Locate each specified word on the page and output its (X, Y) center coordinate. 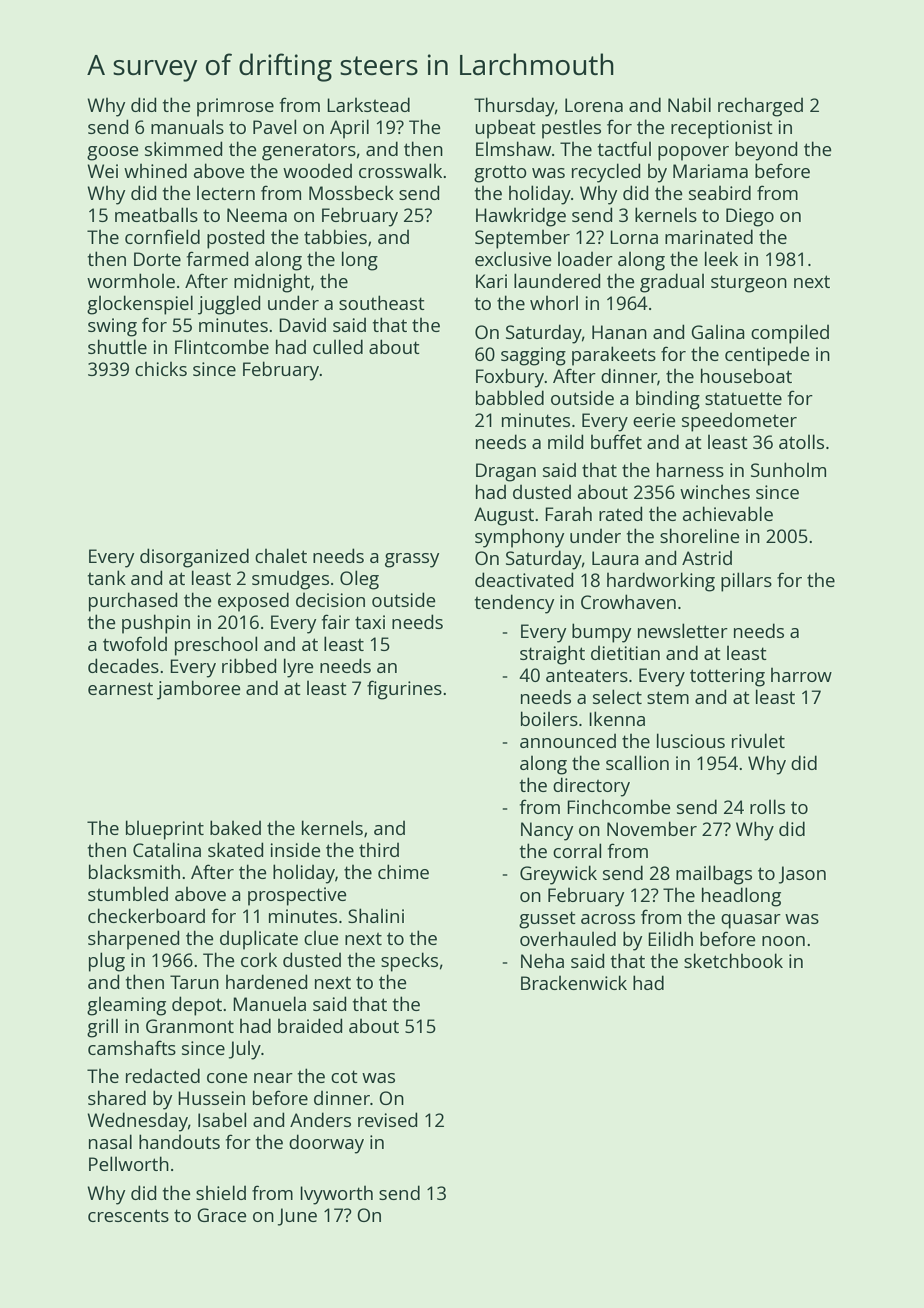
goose (113, 153)
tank (107, 577)
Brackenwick (574, 982)
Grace (222, 1215)
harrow (801, 675)
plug (107, 962)
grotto (500, 174)
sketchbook (733, 960)
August (504, 516)
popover (693, 153)
